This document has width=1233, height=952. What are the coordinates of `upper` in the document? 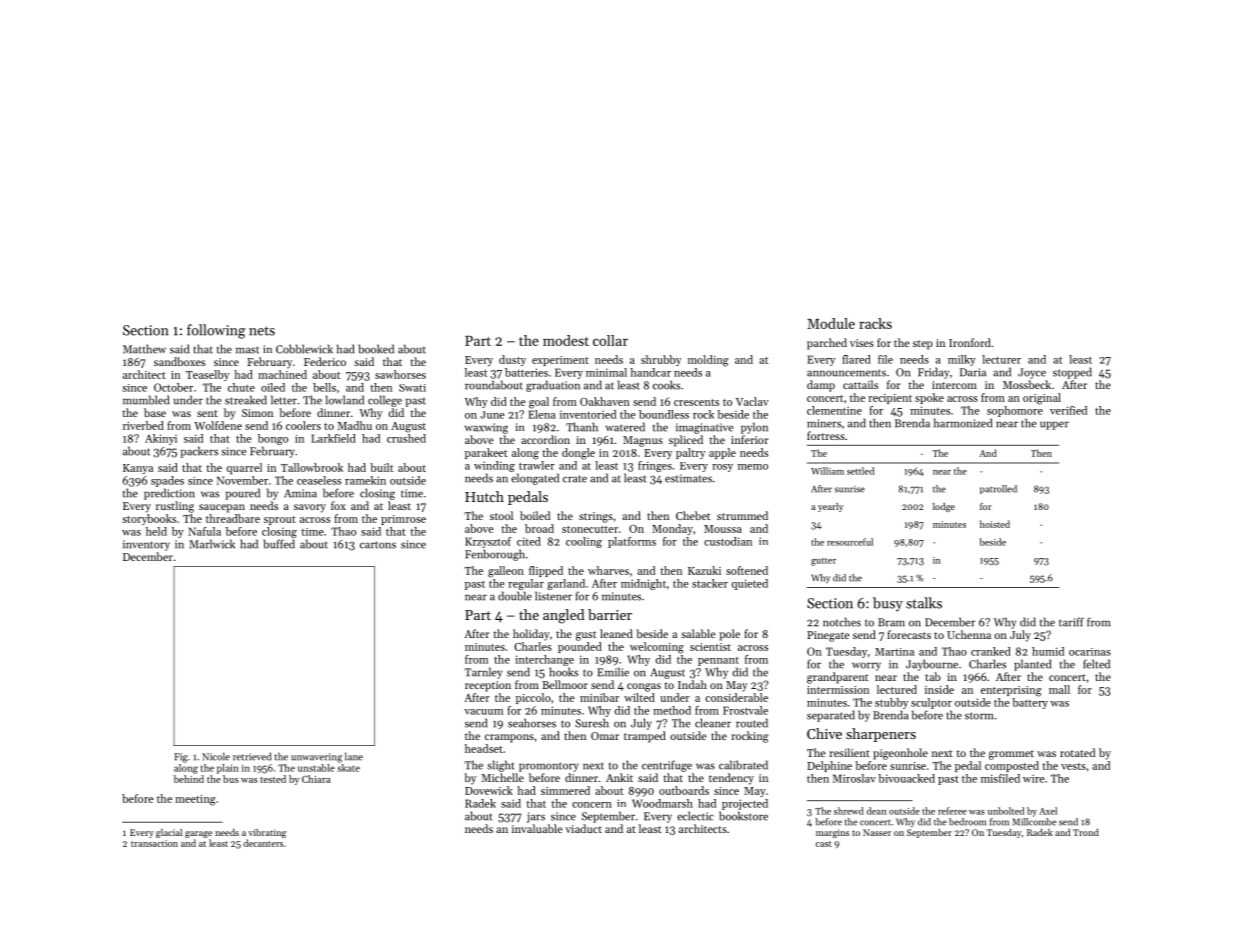 It's located at (1054, 425).
